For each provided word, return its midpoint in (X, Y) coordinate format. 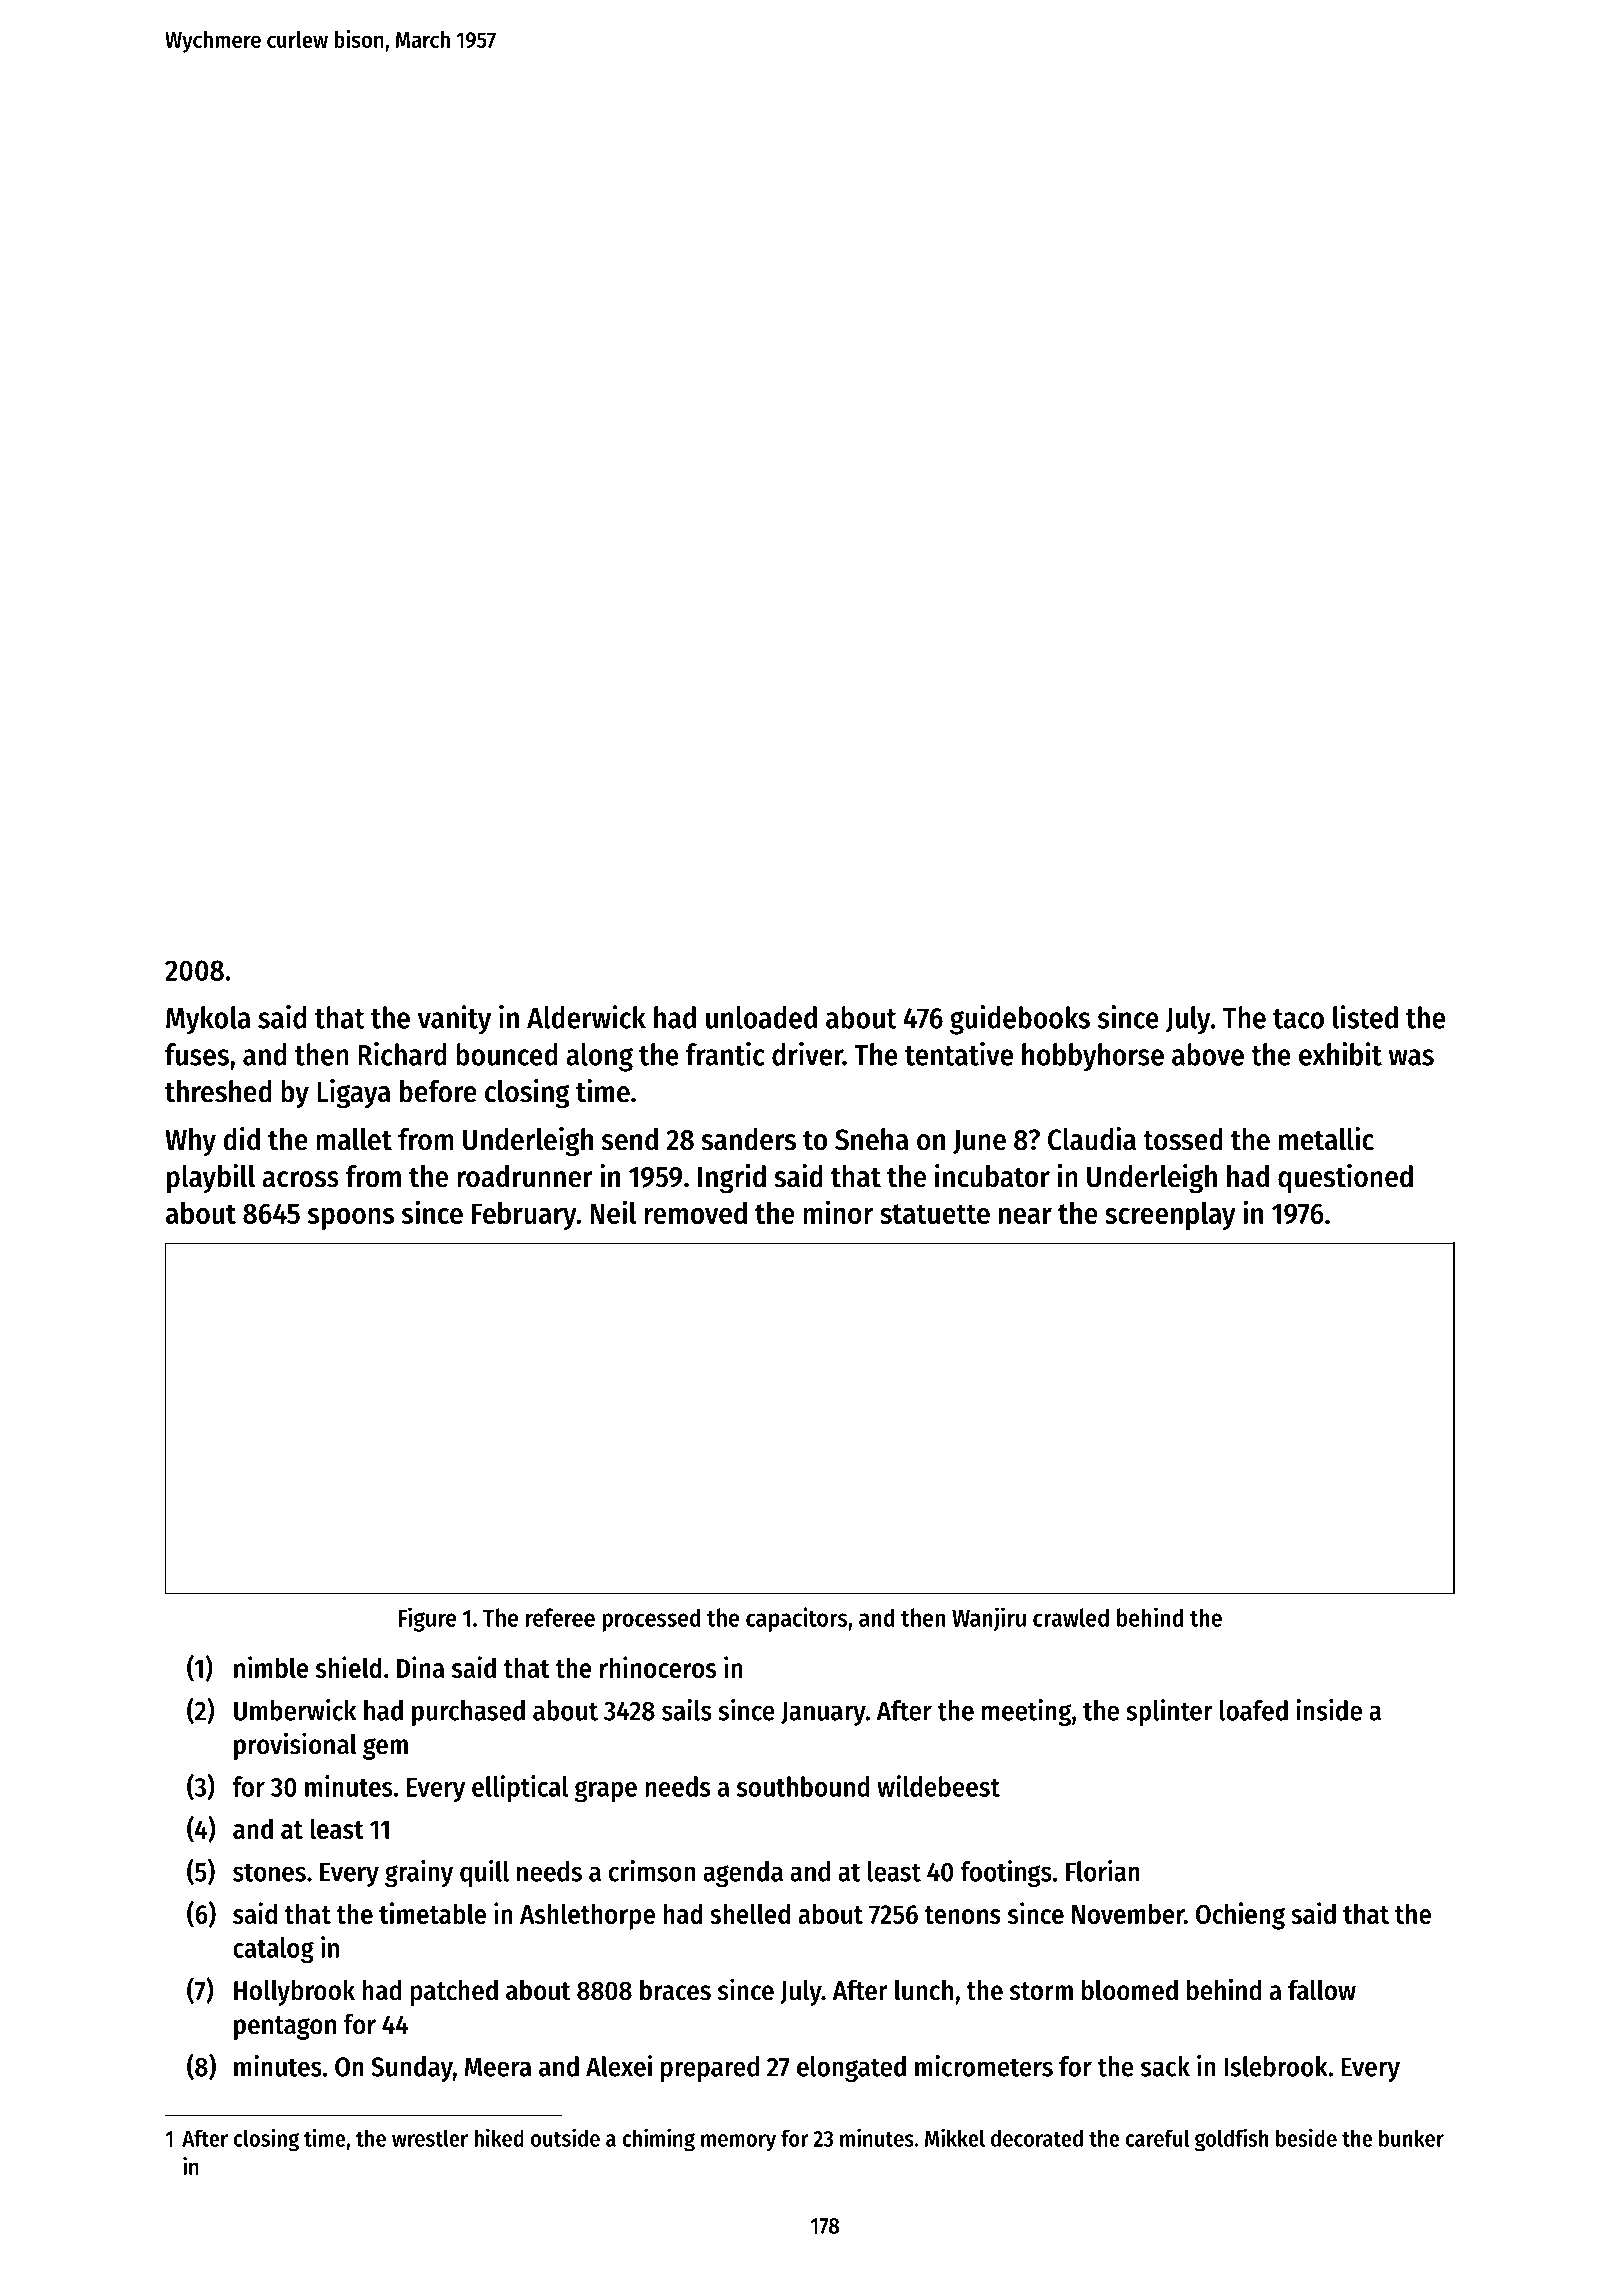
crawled (1071, 1617)
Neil (613, 1212)
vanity (454, 1020)
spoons (351, 1219)
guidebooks (1020, 1020)
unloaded (761, 1017)
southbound (803, 1786)
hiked (499, 2137)
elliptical (520, 1789)
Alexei (619, 2066)
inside (1329, 1710)
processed (651, 1620)
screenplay (1170, 1216)
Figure (427, 1619)
